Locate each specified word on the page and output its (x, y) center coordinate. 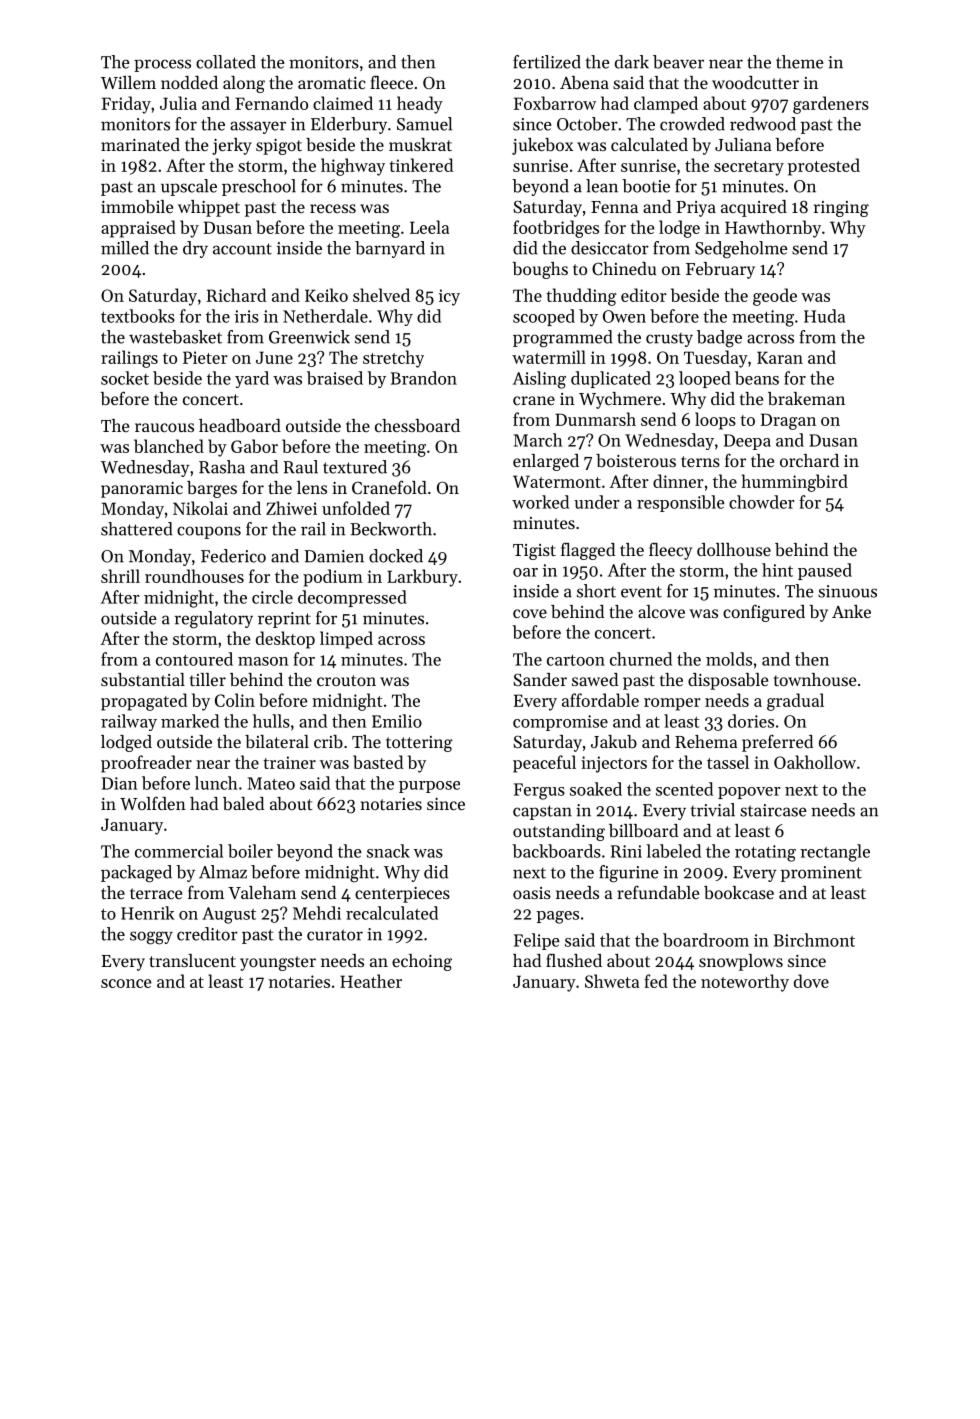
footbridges (556, 229)
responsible (681, 503)
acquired (754, 208)
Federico (233, 556)
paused (825, 571)
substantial (143, 679)
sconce (126, 983)
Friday (126, 105)
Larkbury (422, 578)
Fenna (614, 207)
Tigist (534, 552)
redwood (763, 124)
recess (333, 208)
